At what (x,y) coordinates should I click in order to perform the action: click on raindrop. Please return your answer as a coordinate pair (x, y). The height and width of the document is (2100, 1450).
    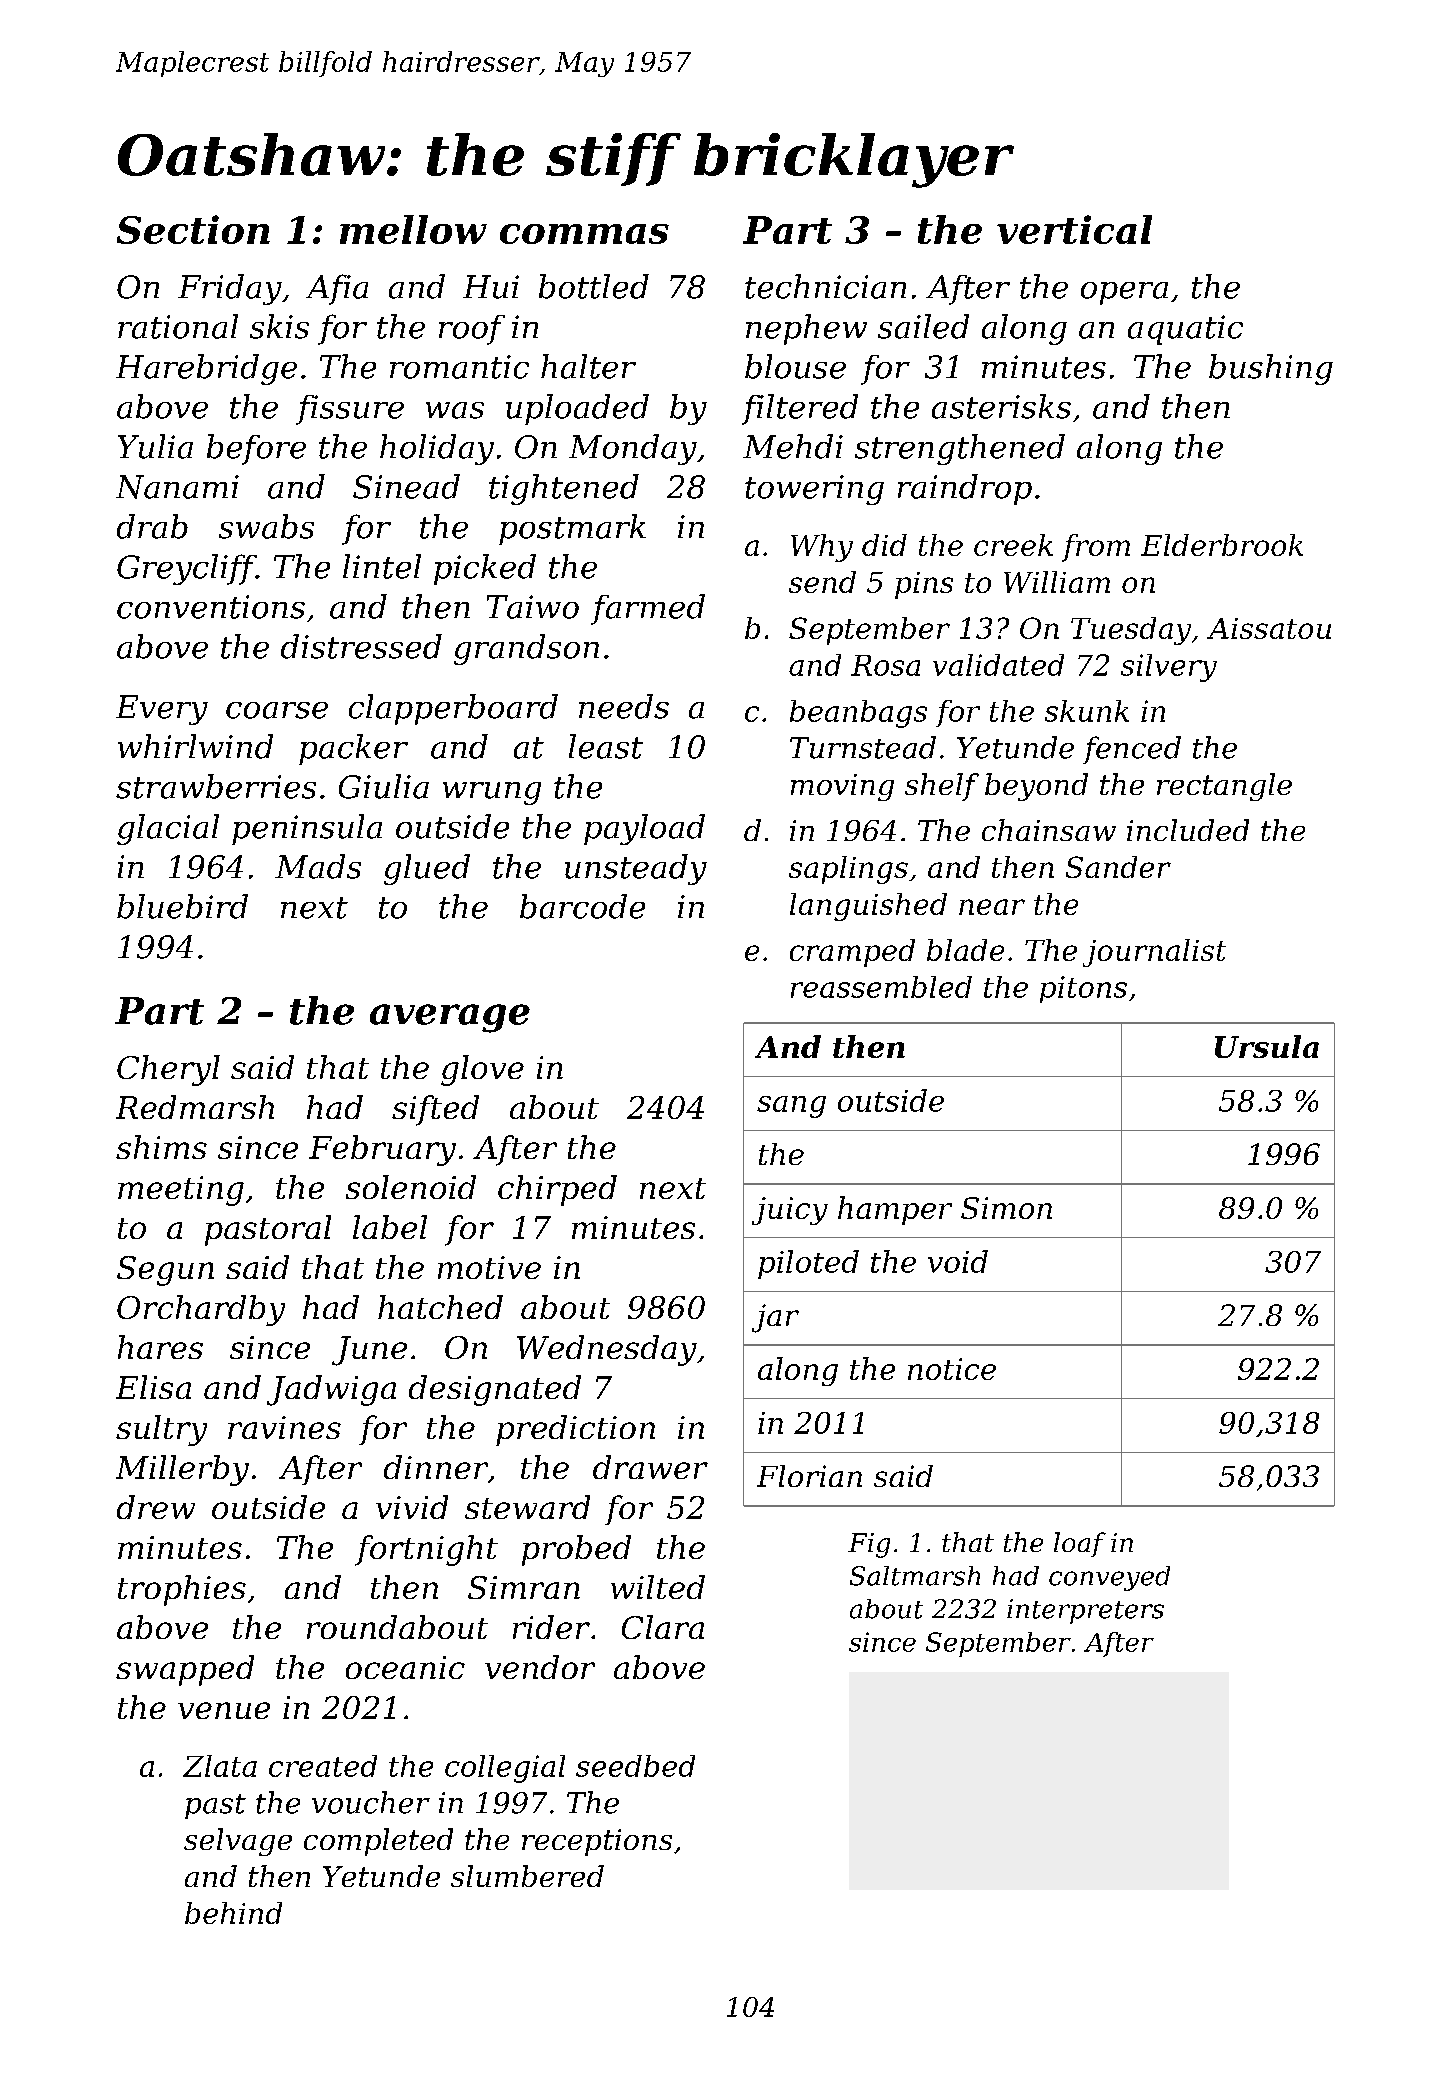
    Looking at the image, I should click on (965, 489).
